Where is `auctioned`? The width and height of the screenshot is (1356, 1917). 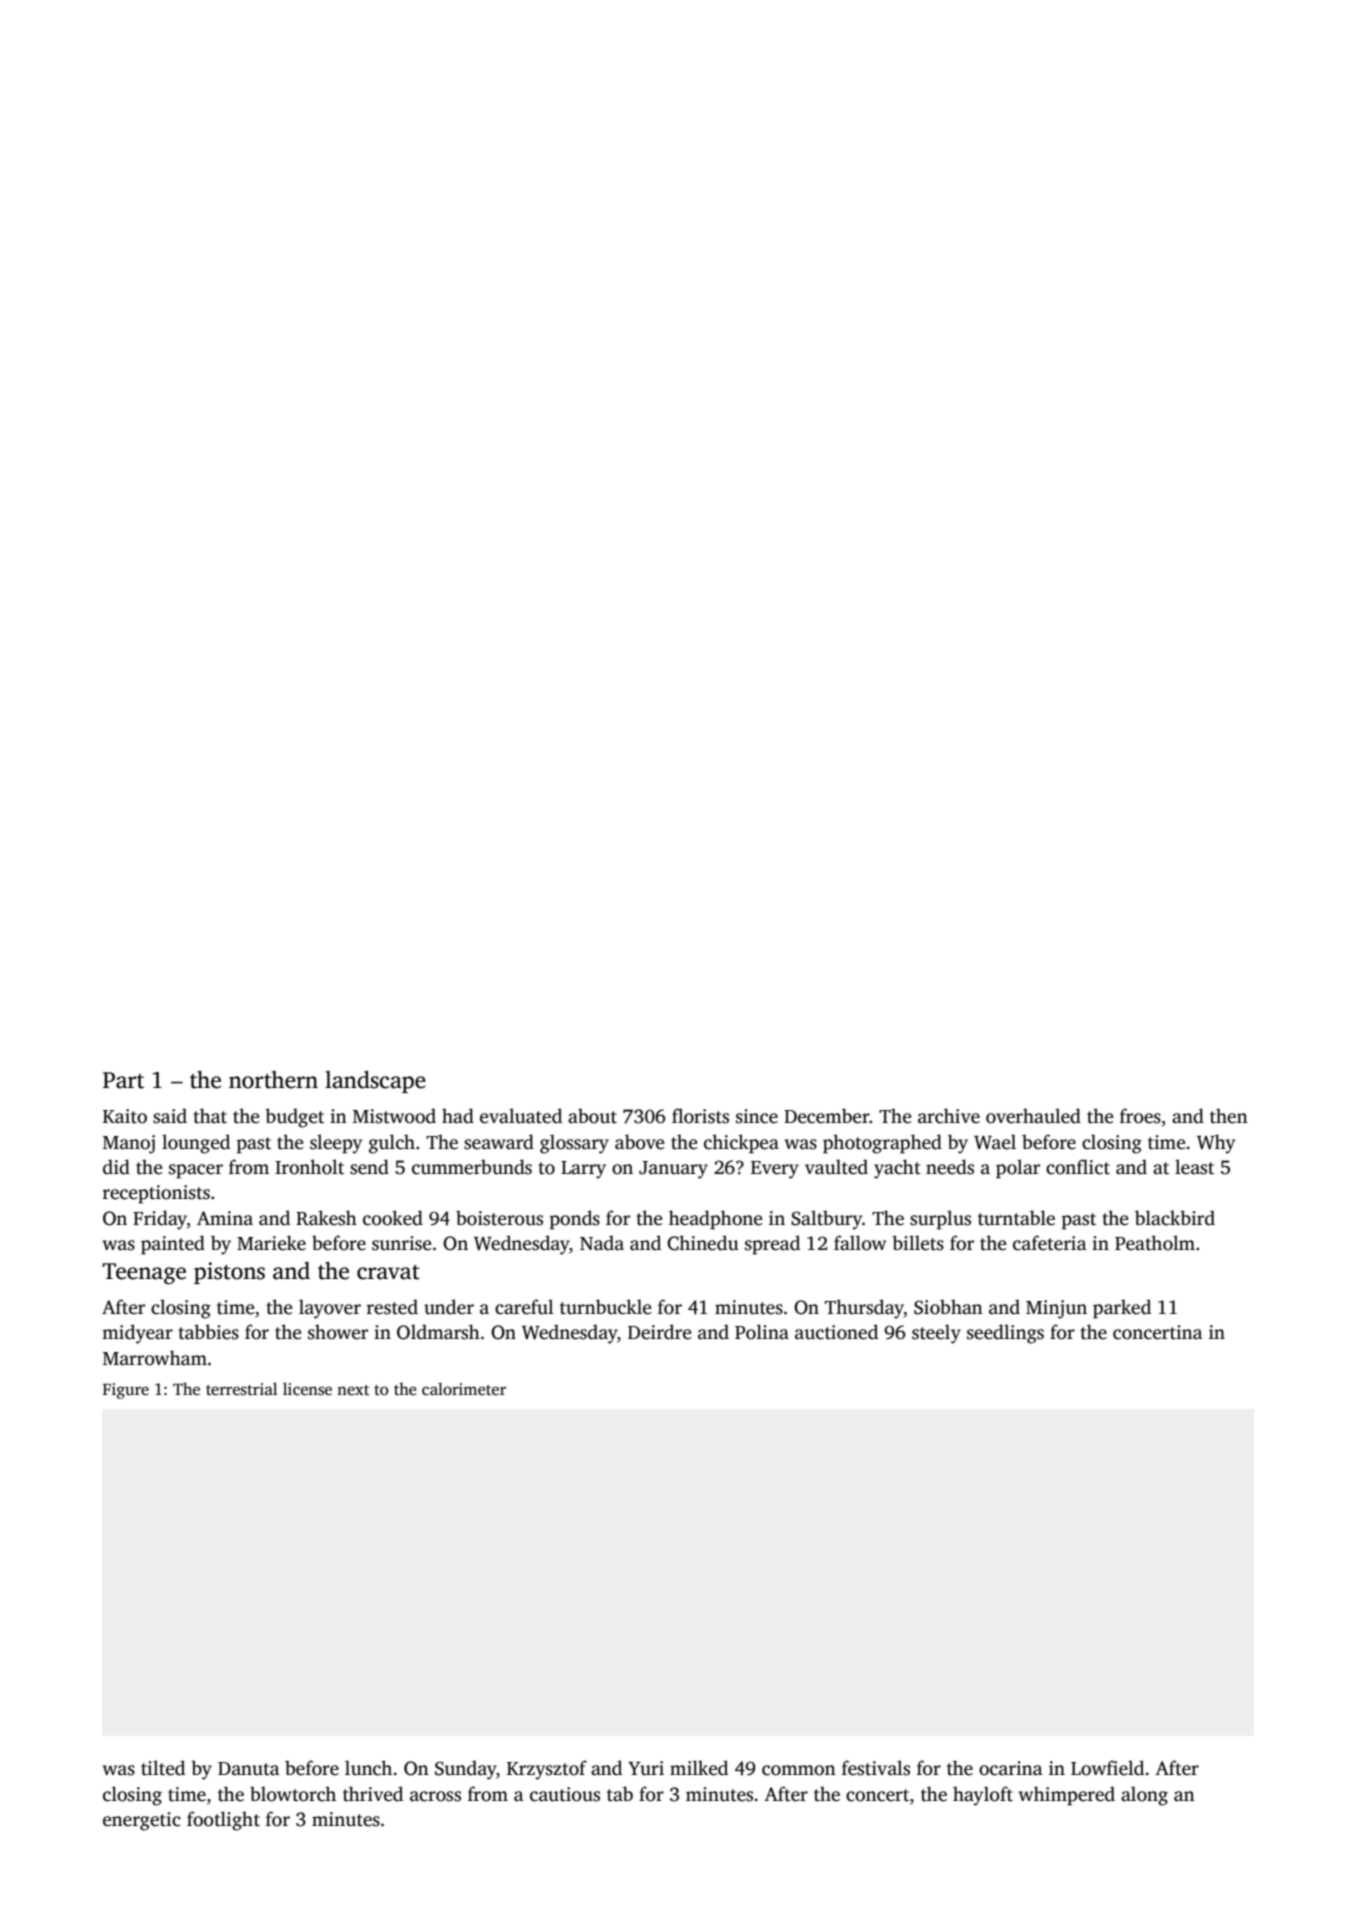
auctioned is located at coordinates (836, 1332).
